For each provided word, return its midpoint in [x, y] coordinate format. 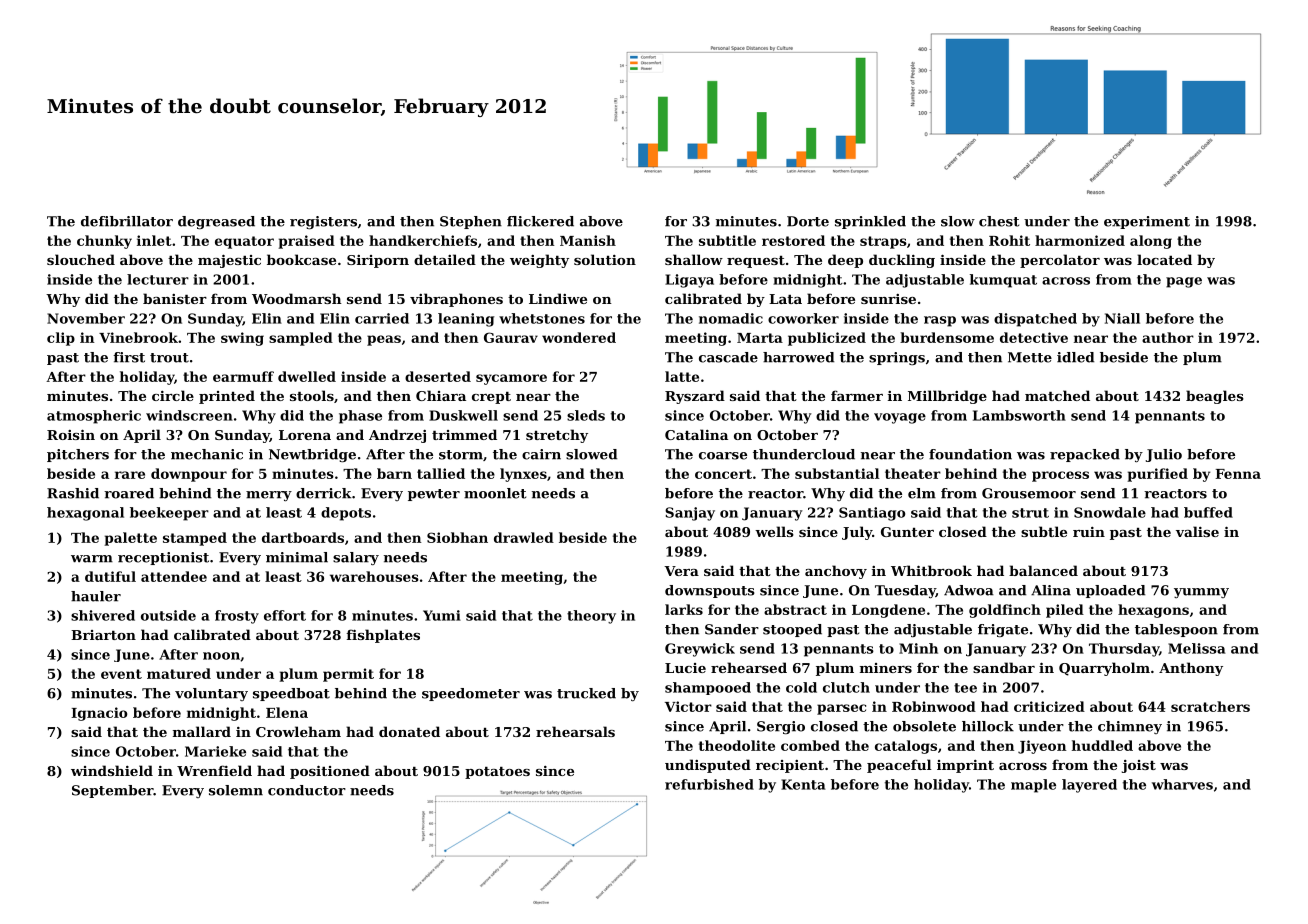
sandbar [1004, 667]
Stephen [471, 222]
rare [130, 475]
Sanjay [690, 514]
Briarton [103, 635]
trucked [586, 693]
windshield [112, 770]
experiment [1147, 222]
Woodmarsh [297, 298]
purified [1157, 475]
